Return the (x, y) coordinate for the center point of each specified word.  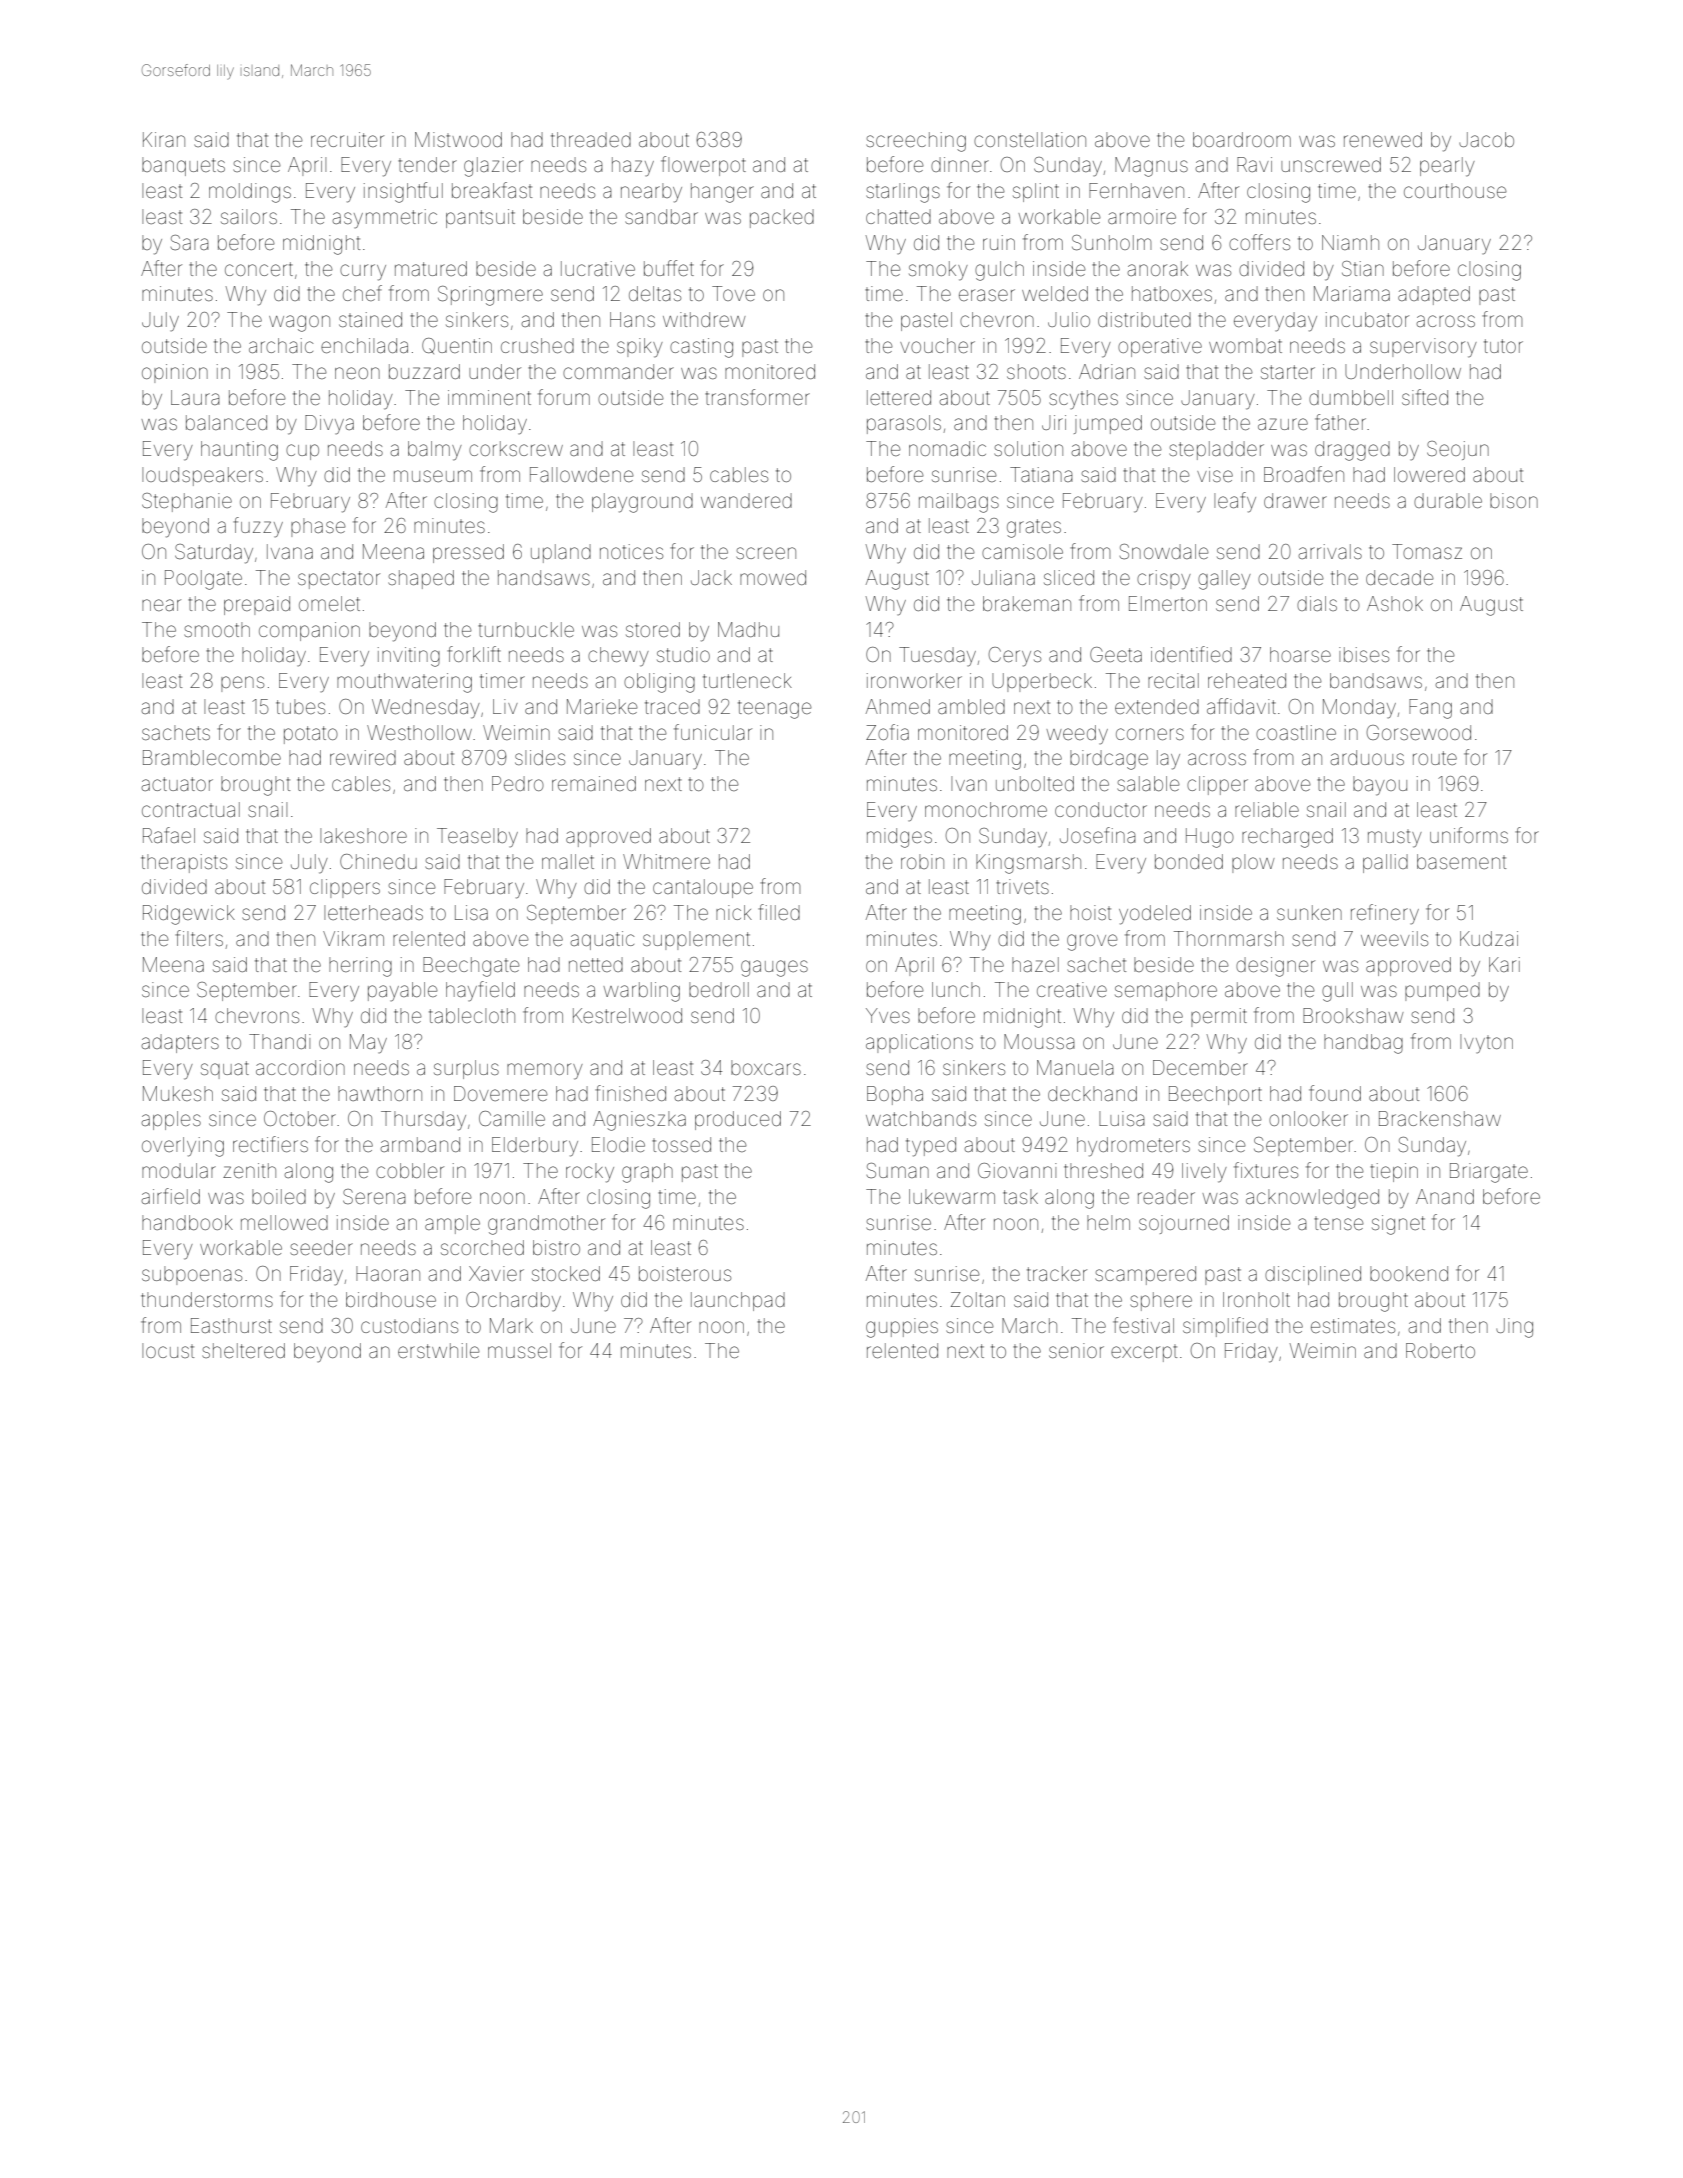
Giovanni (1017, 1170)
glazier (493, 167)
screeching (916, 142)
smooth (217, 629)
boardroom (1242, 139)
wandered (746, 500)
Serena (374, 1196)
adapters (180, 1043)
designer (1275, 967)
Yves (888, 1015)
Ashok (1395, 603)
